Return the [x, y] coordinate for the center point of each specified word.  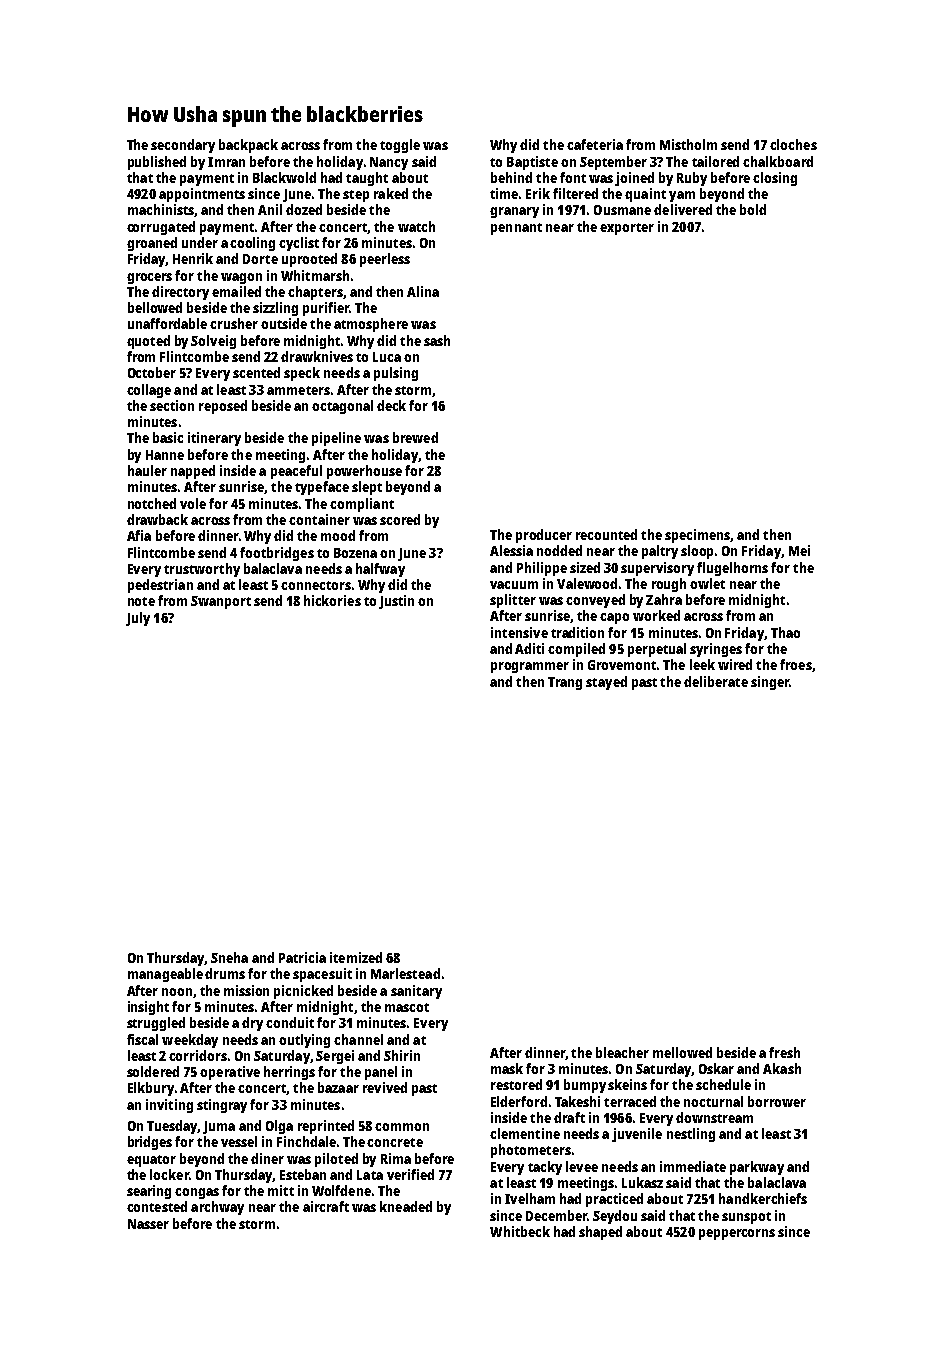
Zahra [664, 599]
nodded [559, 550]
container [319, 519]
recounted [606, 534]
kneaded [406, 1206]
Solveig [213, 342]
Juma [219, 1127]
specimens [697, 536]
